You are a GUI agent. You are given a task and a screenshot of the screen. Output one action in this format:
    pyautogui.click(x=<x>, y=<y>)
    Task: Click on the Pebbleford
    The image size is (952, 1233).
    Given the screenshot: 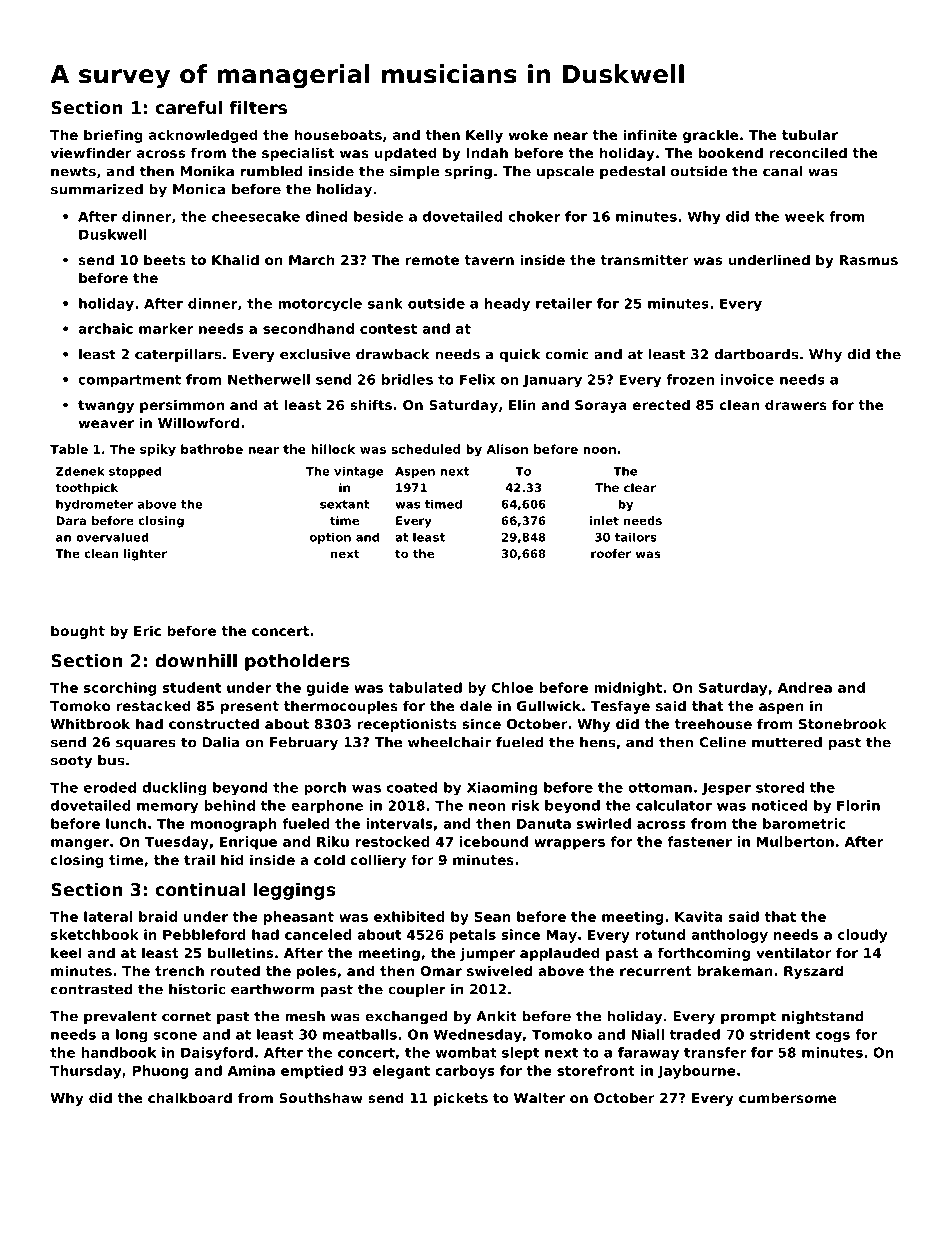 What is the action you would take?
    pyautogui.click(x=204, y=934)
